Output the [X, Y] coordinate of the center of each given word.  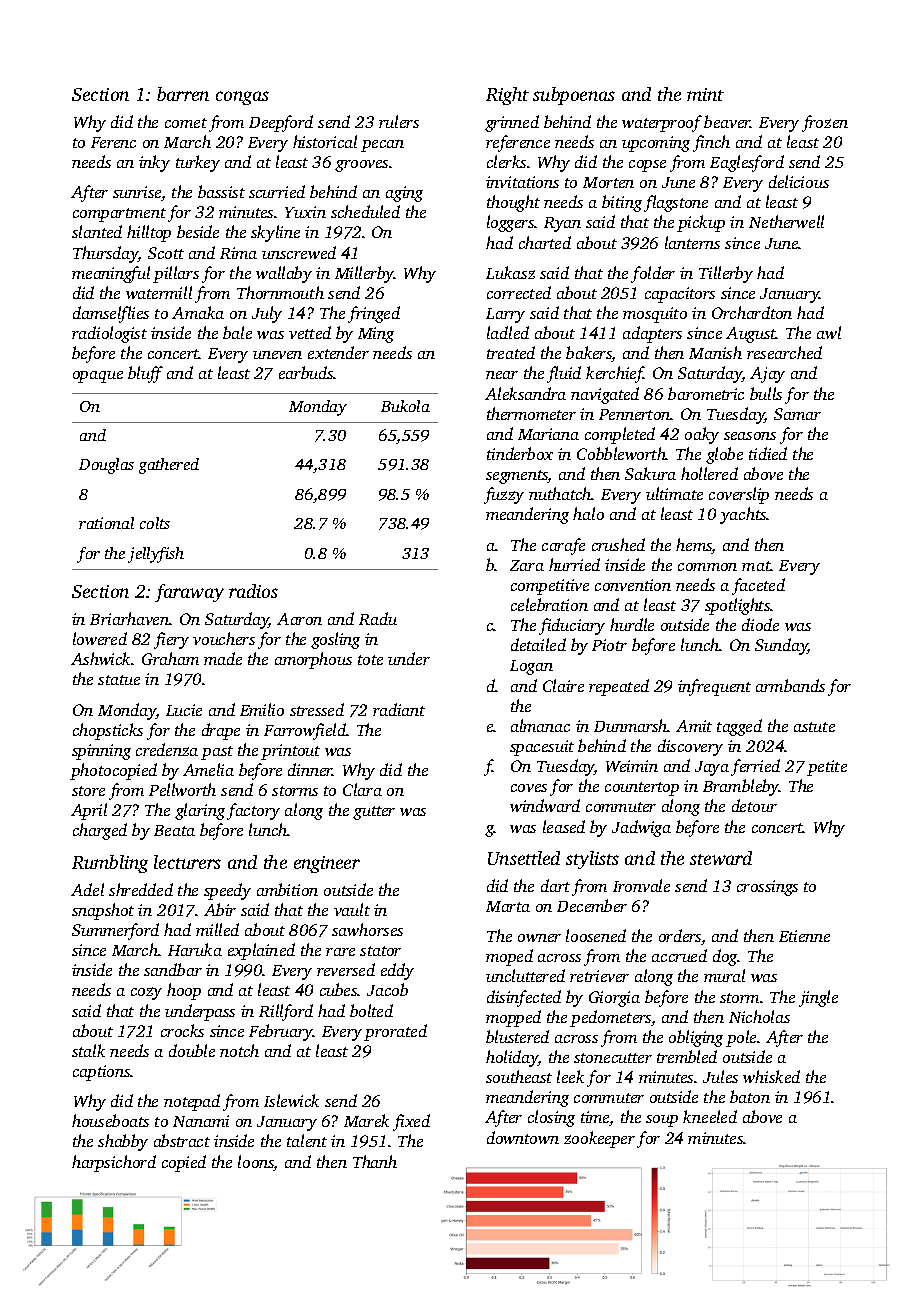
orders [680, 937]
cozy [146, 993]
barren [183, 94]
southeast [519, 1076]
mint [705, 94]
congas [242, 98]
